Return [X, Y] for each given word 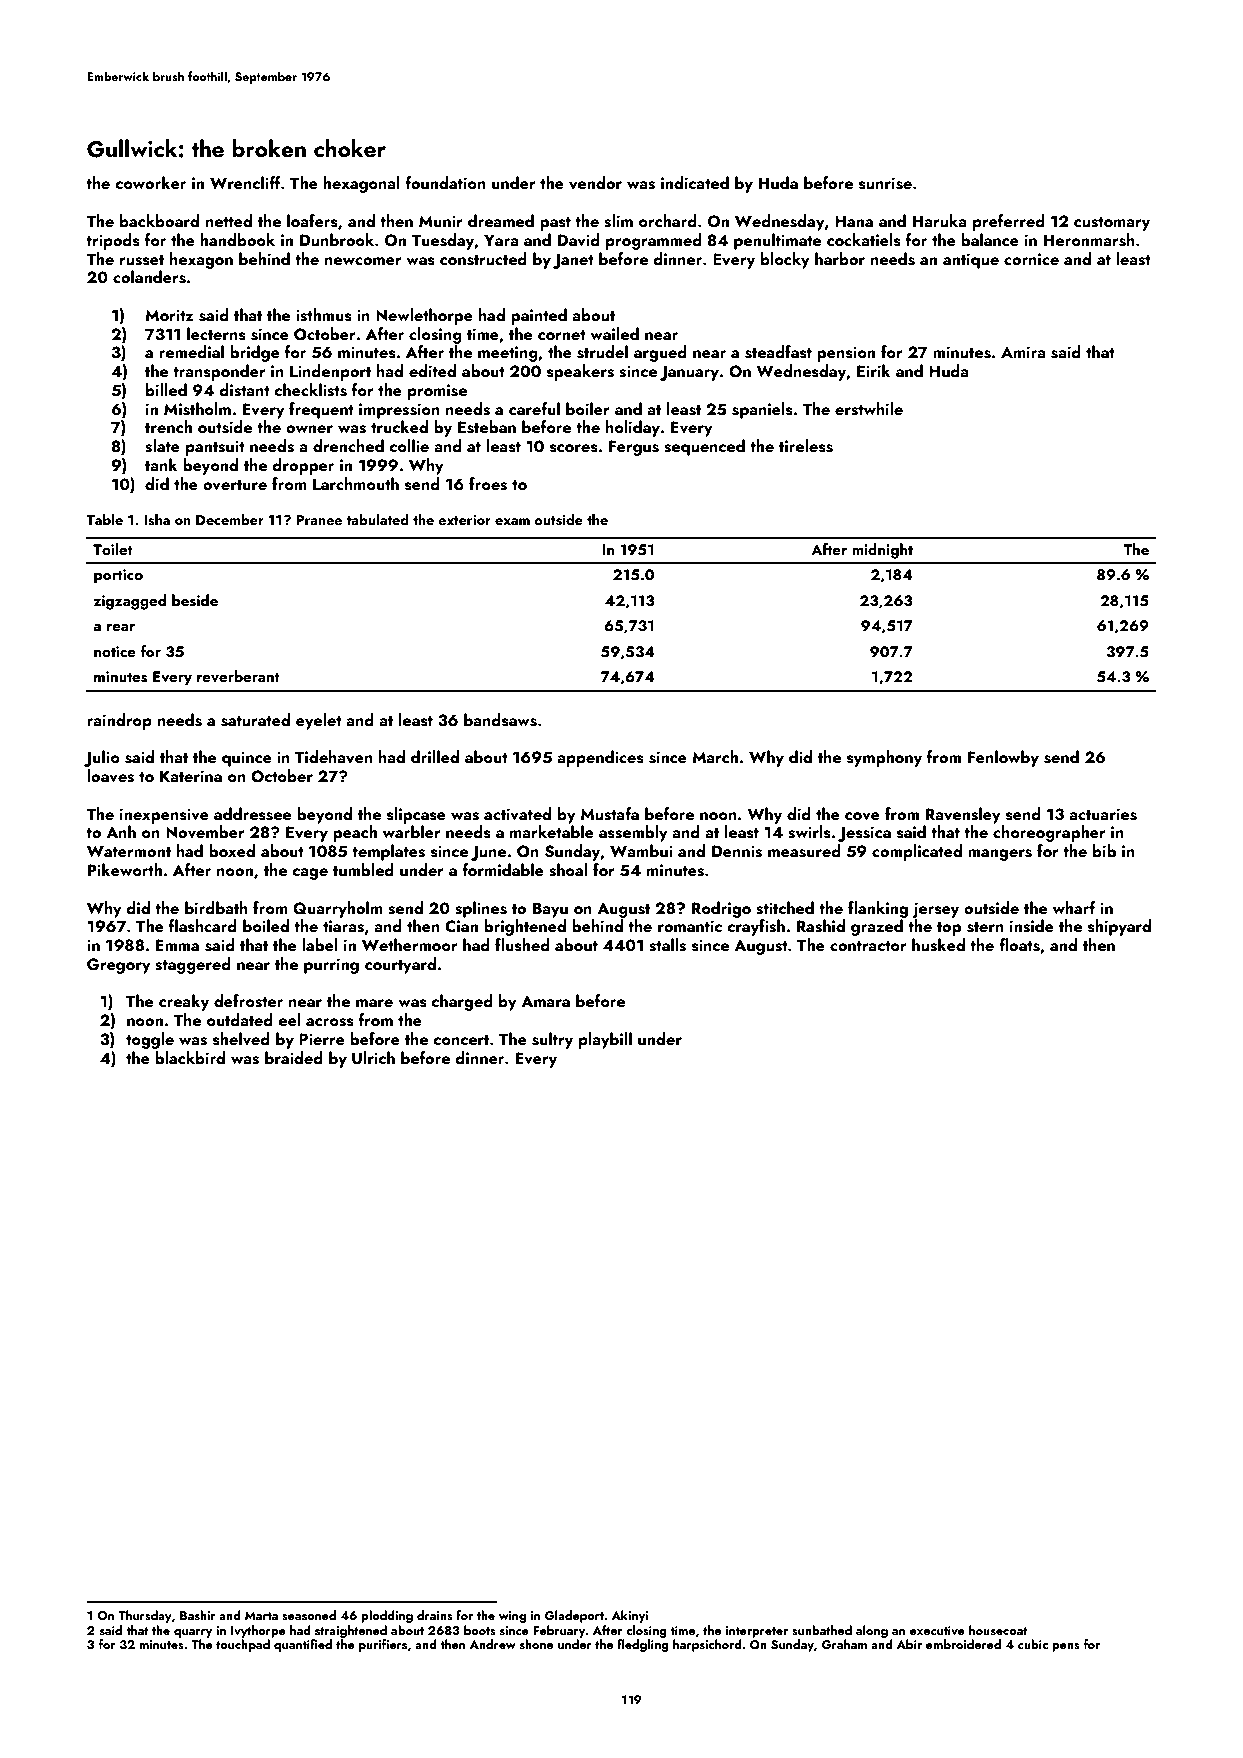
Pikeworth [125, 869]
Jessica [864, 834]
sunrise [885, 183]
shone [536, 1644]
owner [309, 429]
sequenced [704, 447]
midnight [882, 551]
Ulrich [373, 1058]
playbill [605, 1040]
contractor [868, 946]
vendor [595, 183]
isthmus [324, 315]
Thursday [145, 1616]
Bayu [550, 910]
